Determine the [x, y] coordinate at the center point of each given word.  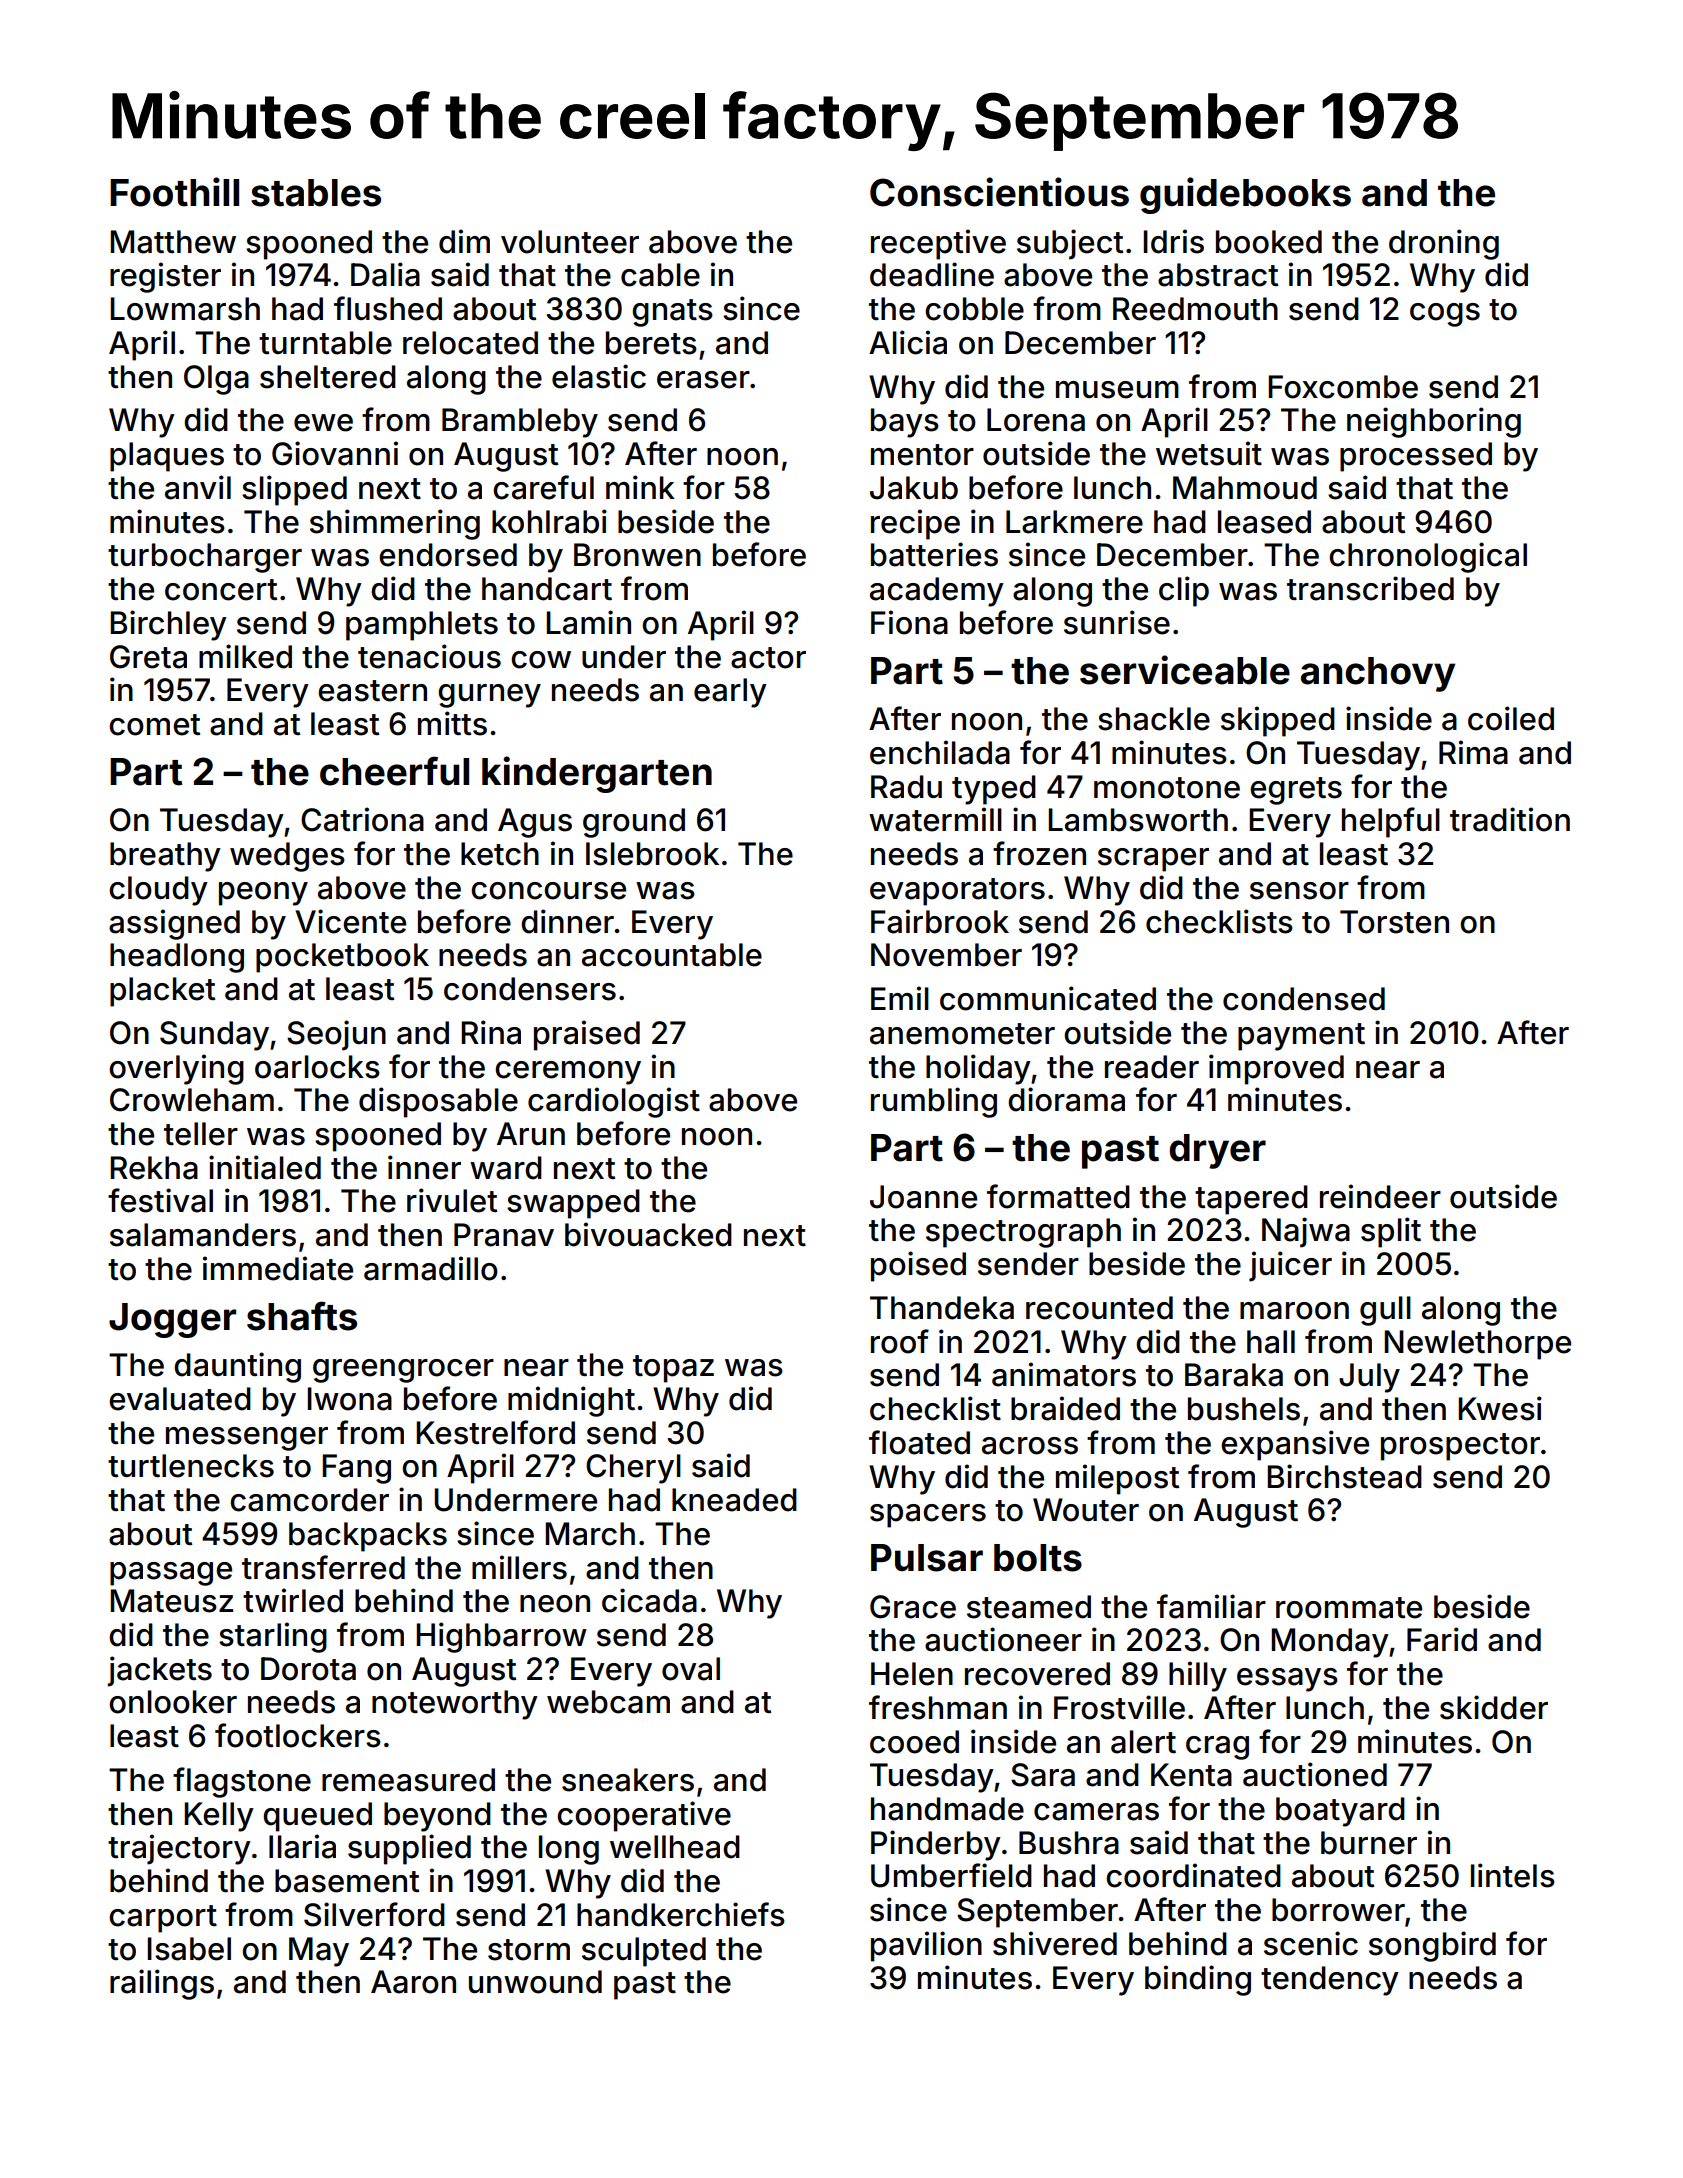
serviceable [1185, 670]
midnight [571, 1401]
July [1369, 1378]
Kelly [219, 1817]
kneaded [734, 1500]
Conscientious [999, 192]
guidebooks [1245, 195]
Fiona [909, 622]
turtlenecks [191, 1466]
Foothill [174, 192]
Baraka [1234, 1375]
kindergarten [597, 774]
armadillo [431, 1268]
